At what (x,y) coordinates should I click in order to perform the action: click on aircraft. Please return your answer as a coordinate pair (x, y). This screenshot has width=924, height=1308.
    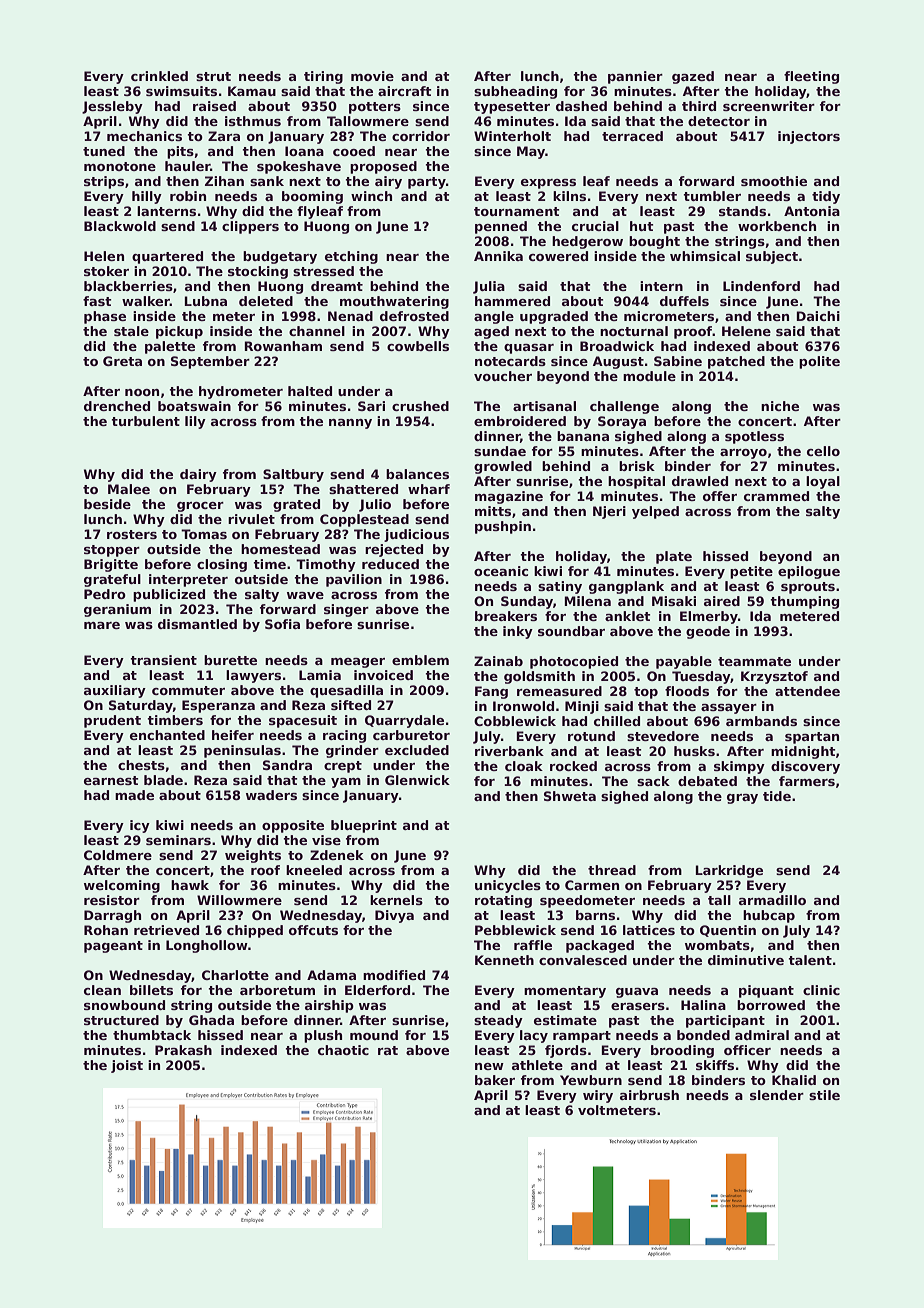
    Looking at the image, I should click on (405, 91).
